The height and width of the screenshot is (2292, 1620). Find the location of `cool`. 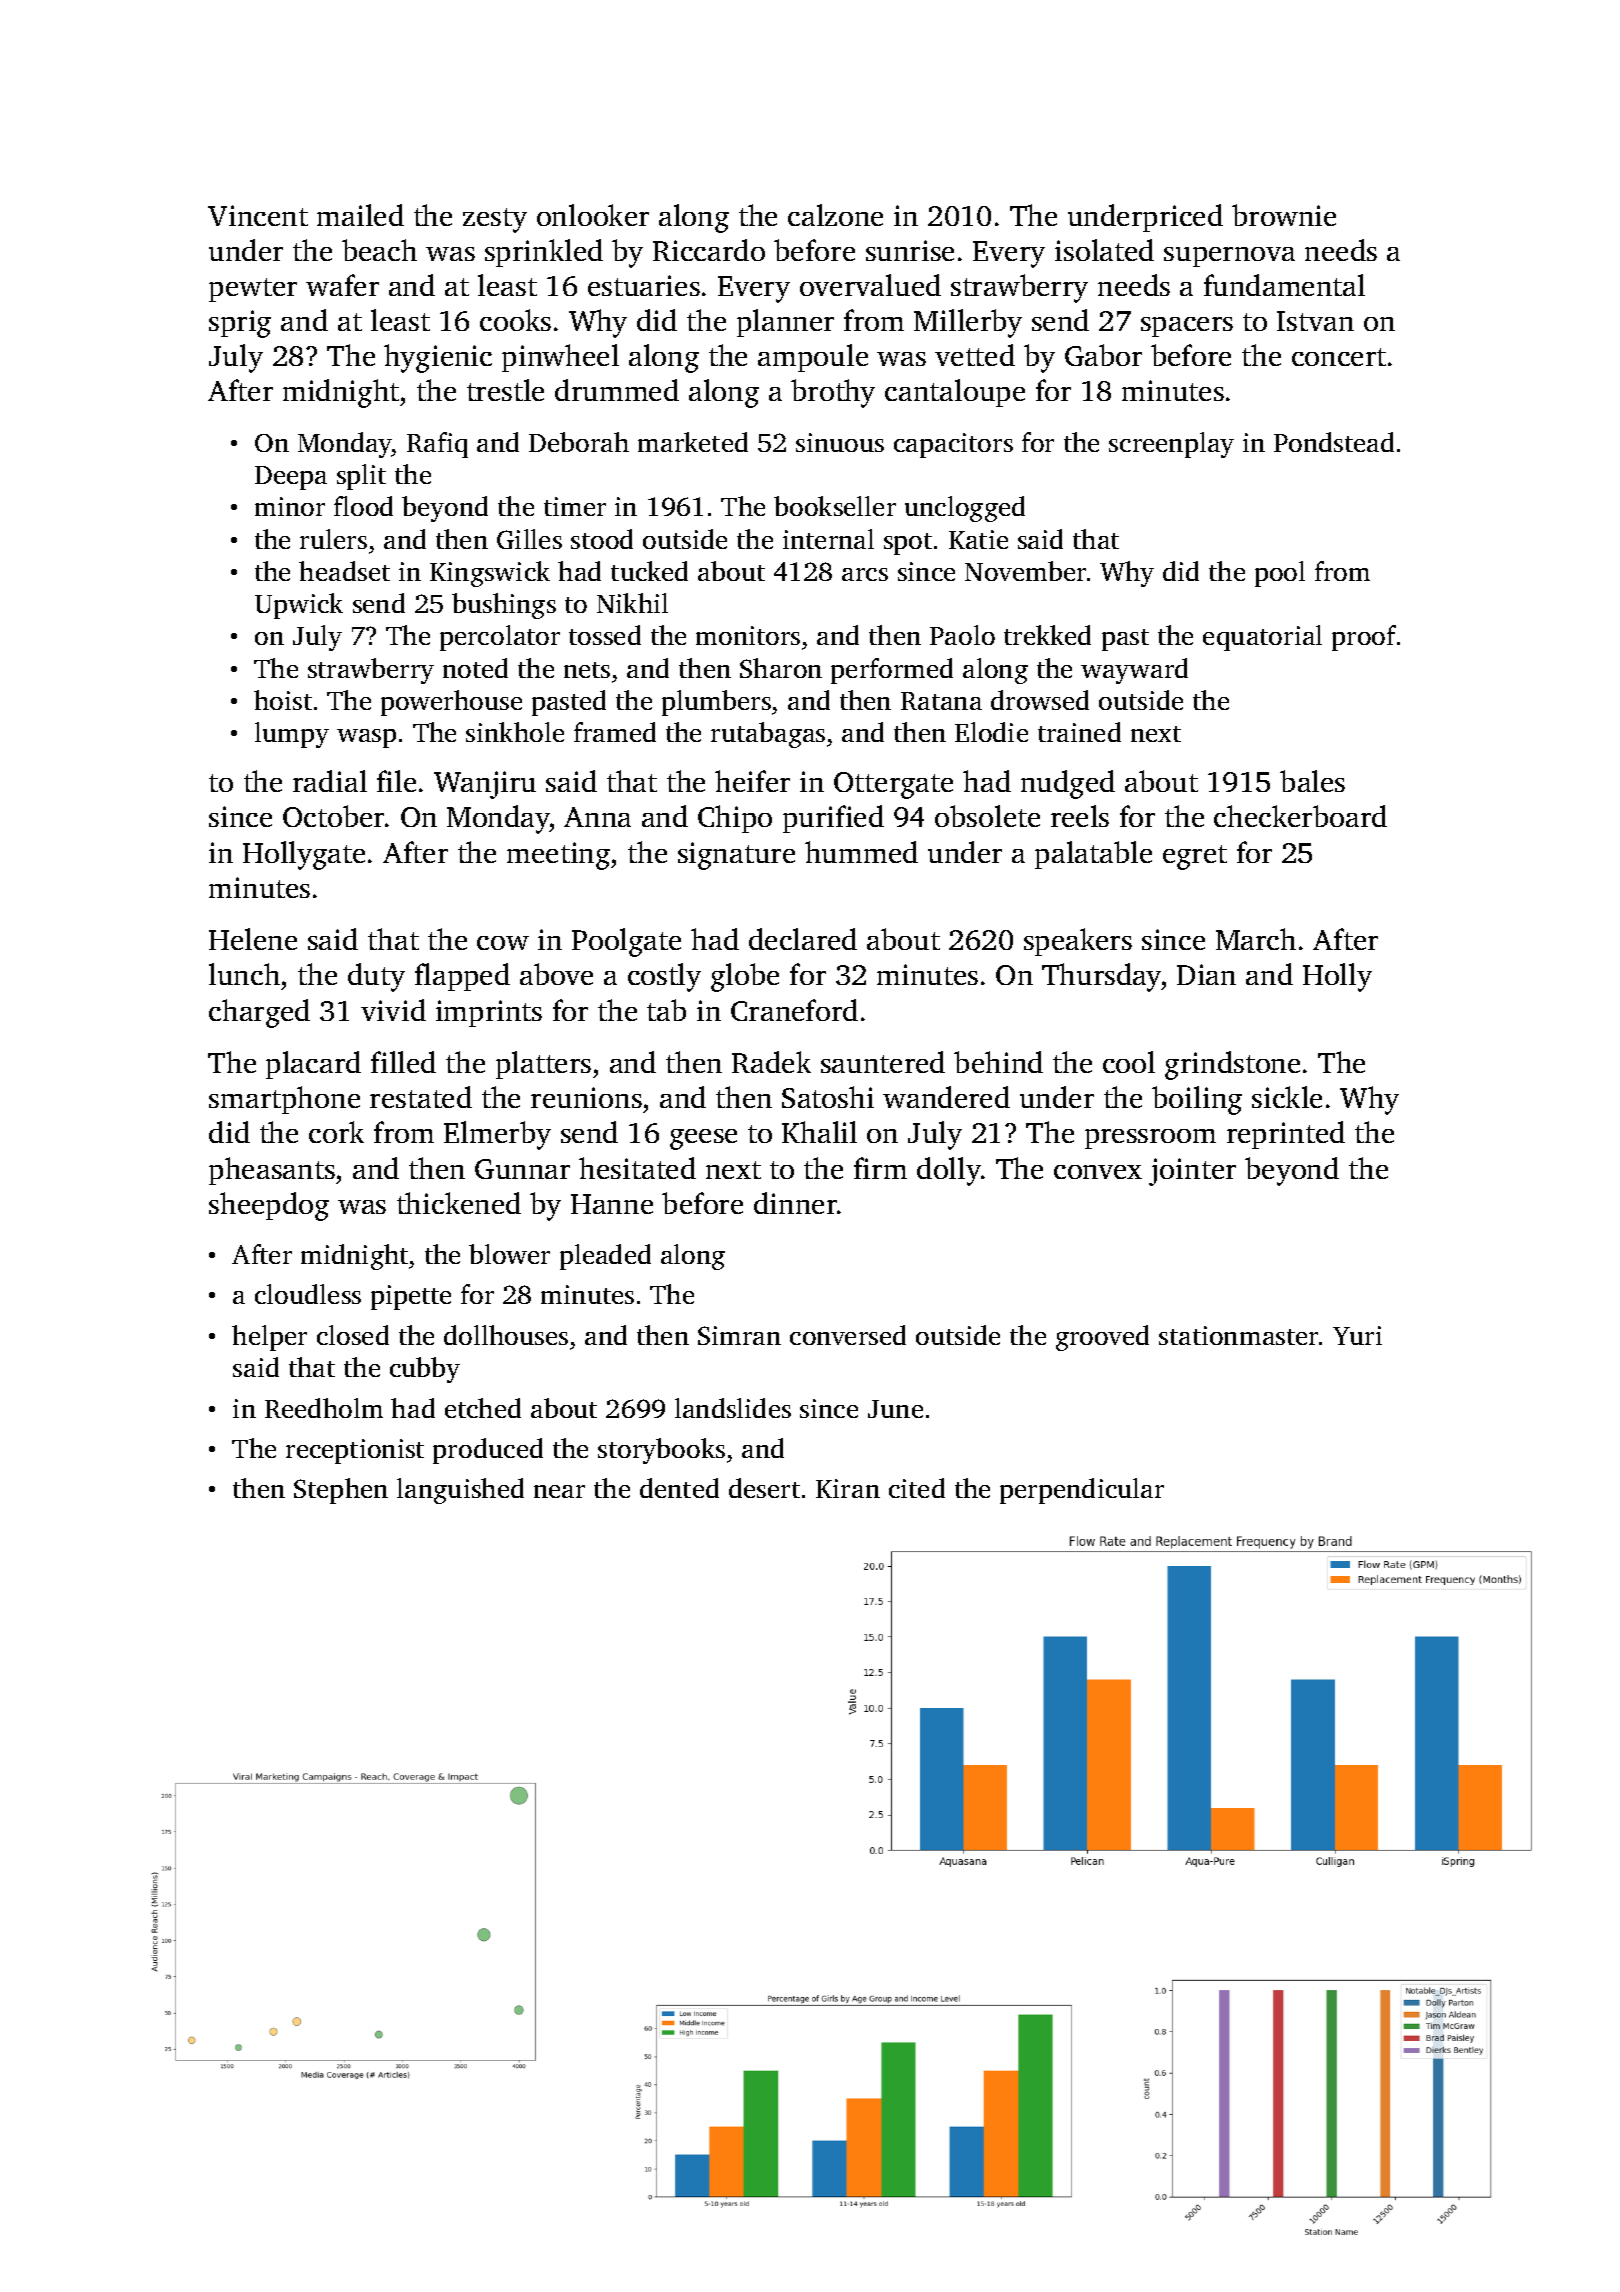

cool is located at coordinates (1129, 1062).
